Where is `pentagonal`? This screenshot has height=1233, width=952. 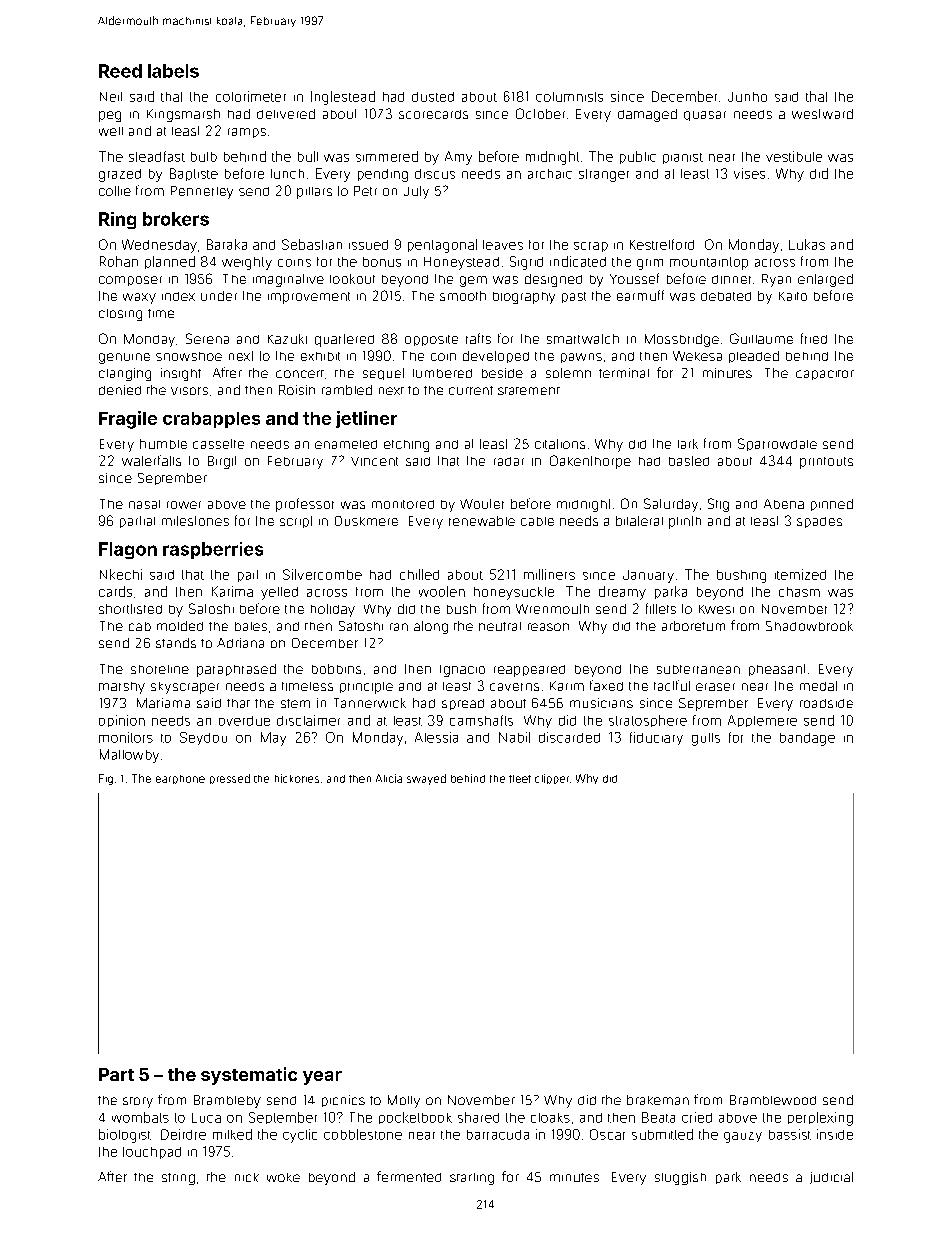 pentagonal is located at coordinates (442, 246).
